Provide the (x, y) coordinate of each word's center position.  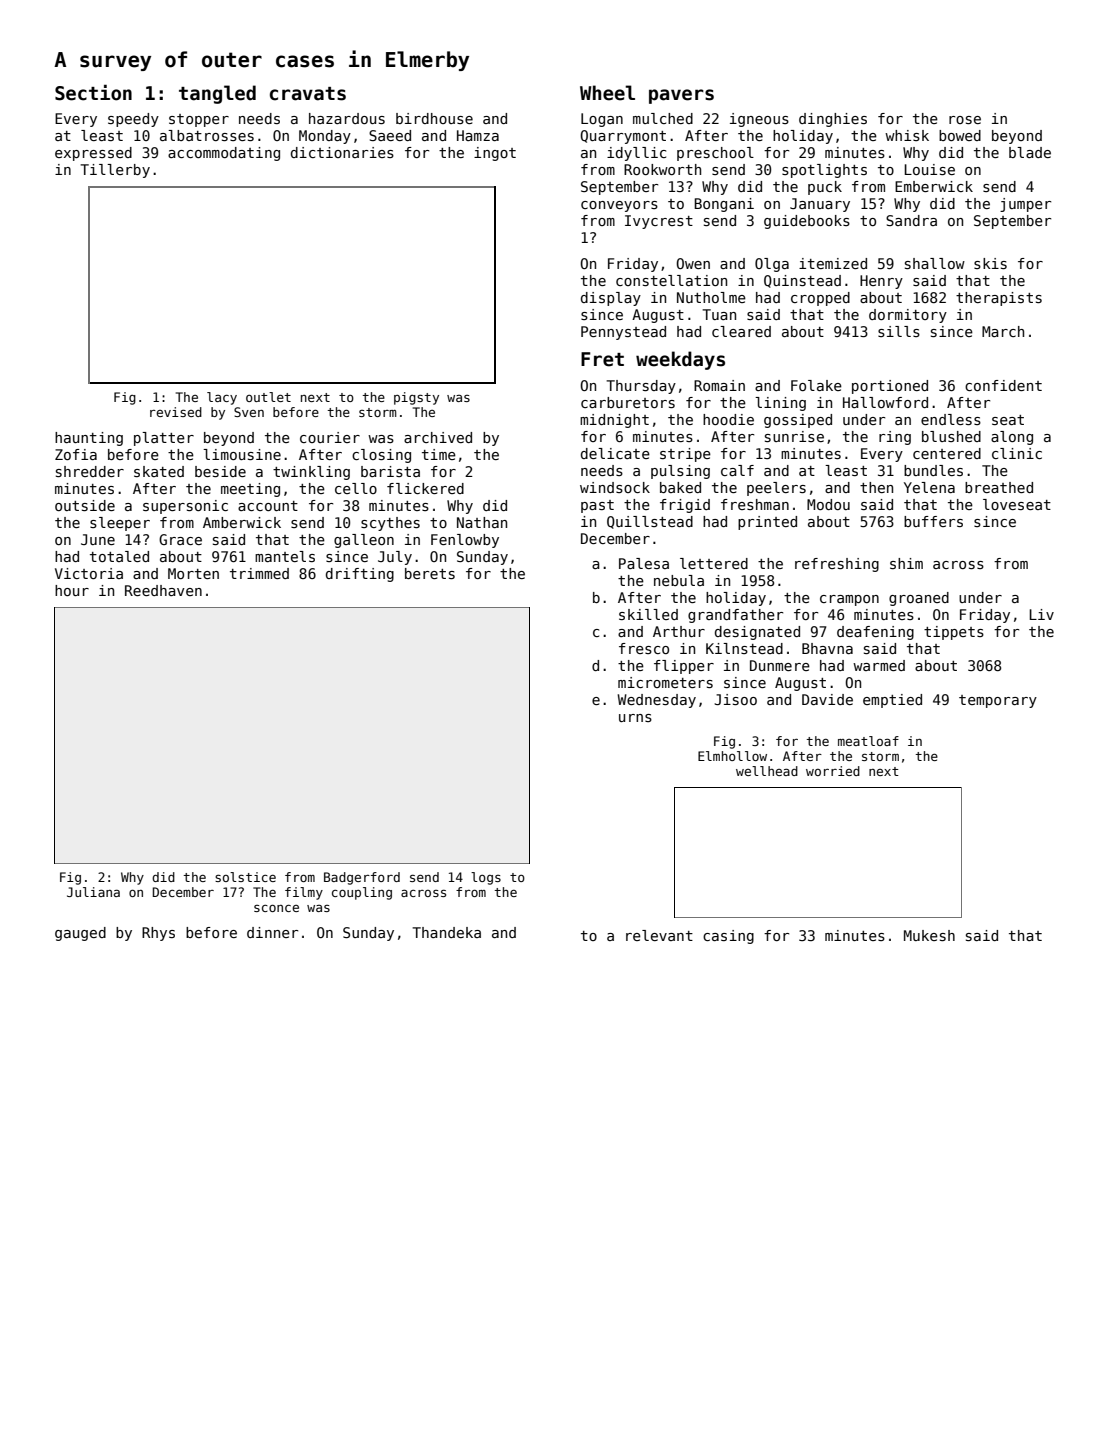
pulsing (680, 472)
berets (430, 573)
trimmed (259, 573)
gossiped (798, 421)
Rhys (158, 934)
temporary (998, 701)
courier (330, 437)
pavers (681, 96)
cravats (308, 94)
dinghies (833, 120)
